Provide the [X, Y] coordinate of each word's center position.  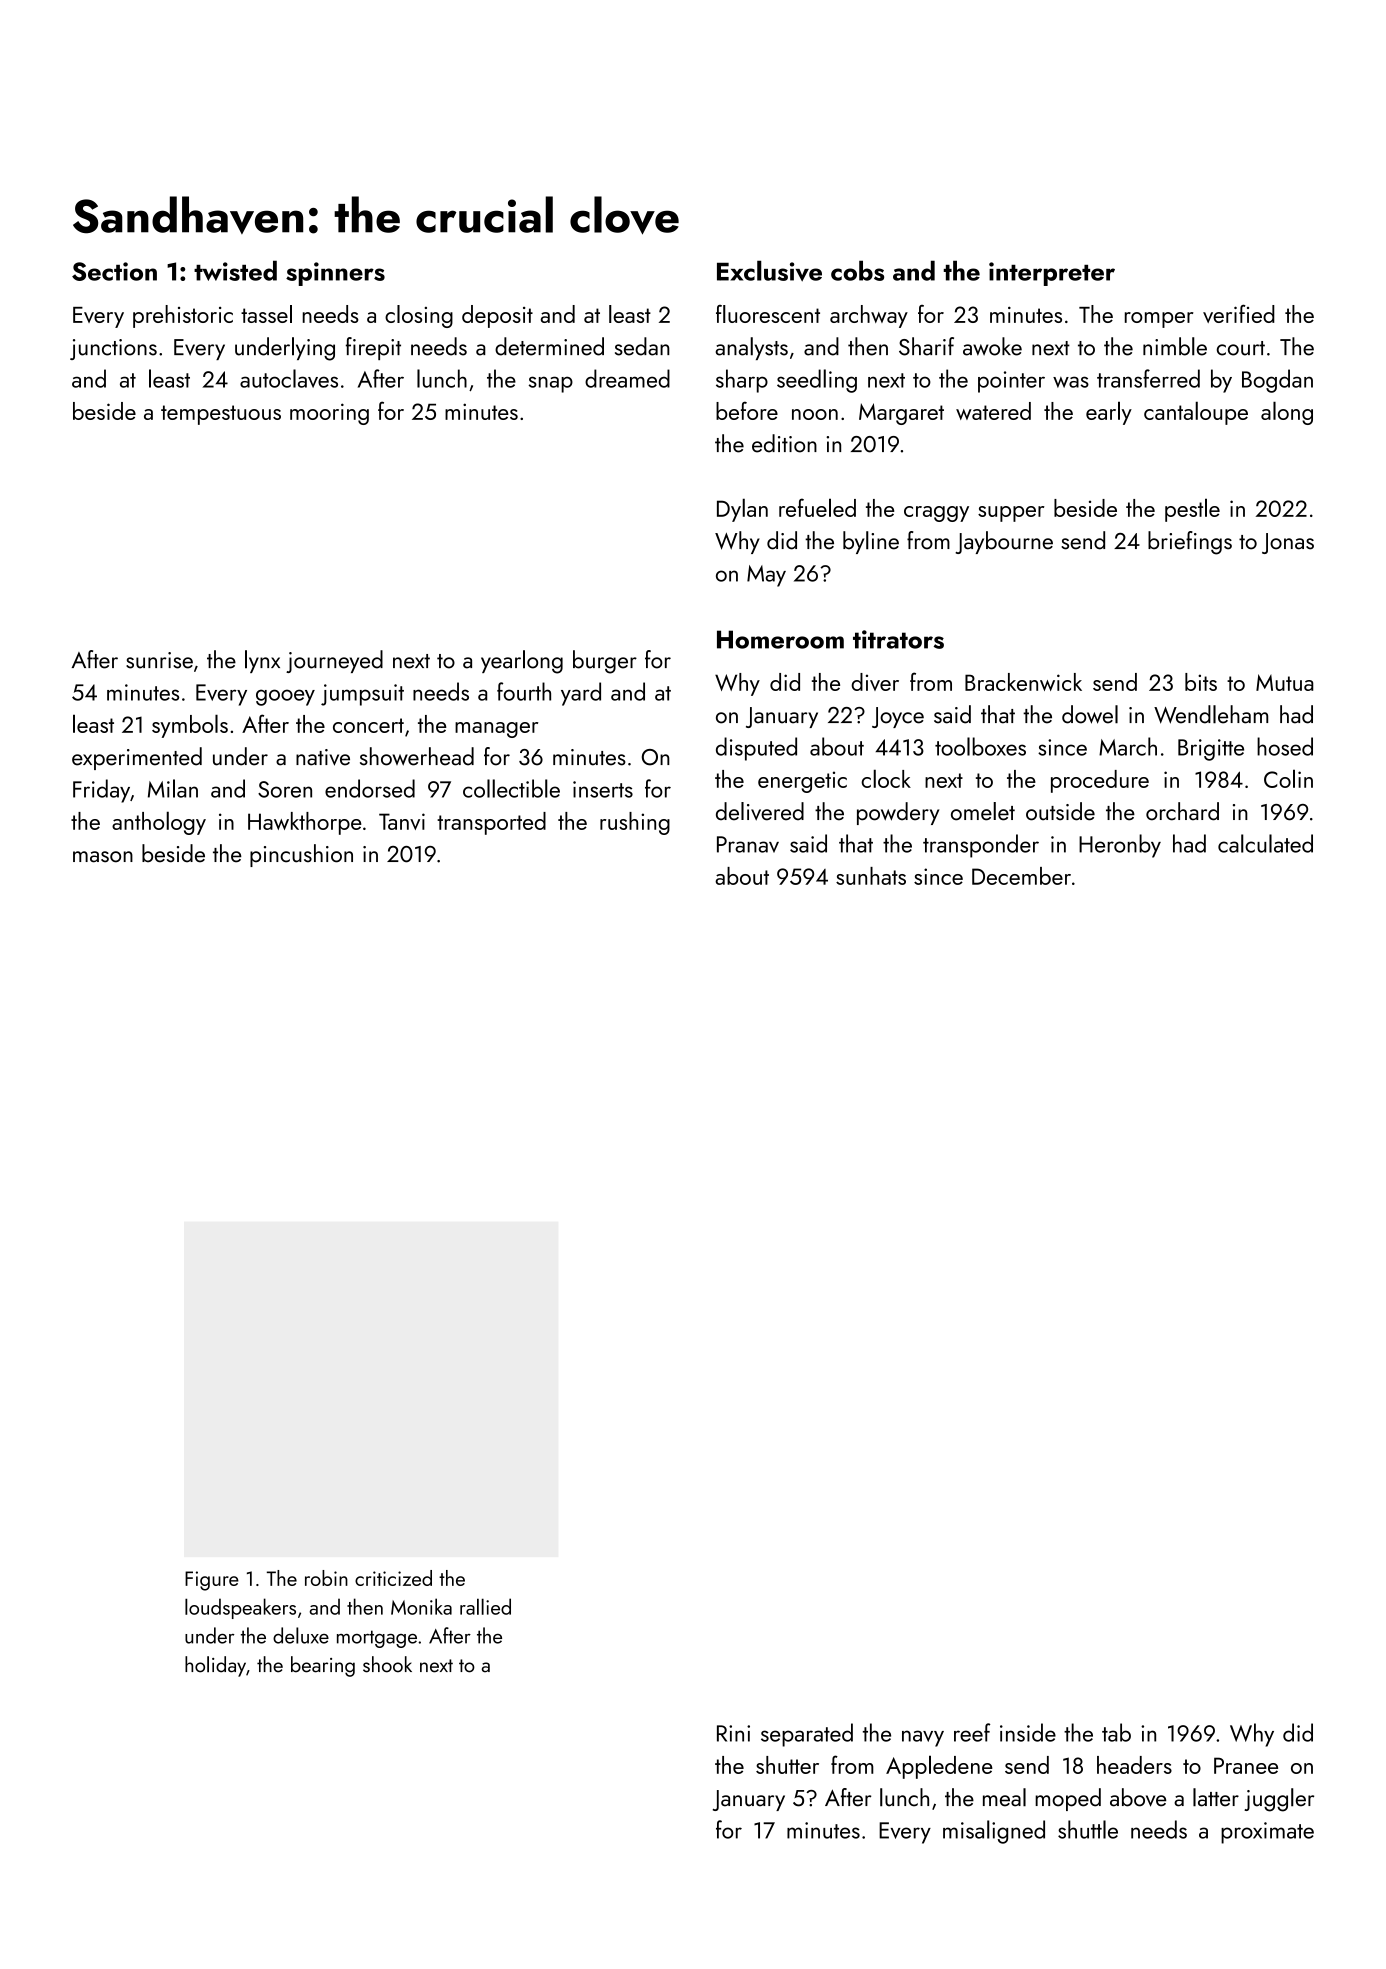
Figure [212, 1581]
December [1021, 876]
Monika [421, 1606]
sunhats [871, 876]
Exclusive [769, 271]
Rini [733, 1733]
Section [114, 271]
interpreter [1052, 274]
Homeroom [780, 639]
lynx [262, 661]
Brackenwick [1023, 682]
